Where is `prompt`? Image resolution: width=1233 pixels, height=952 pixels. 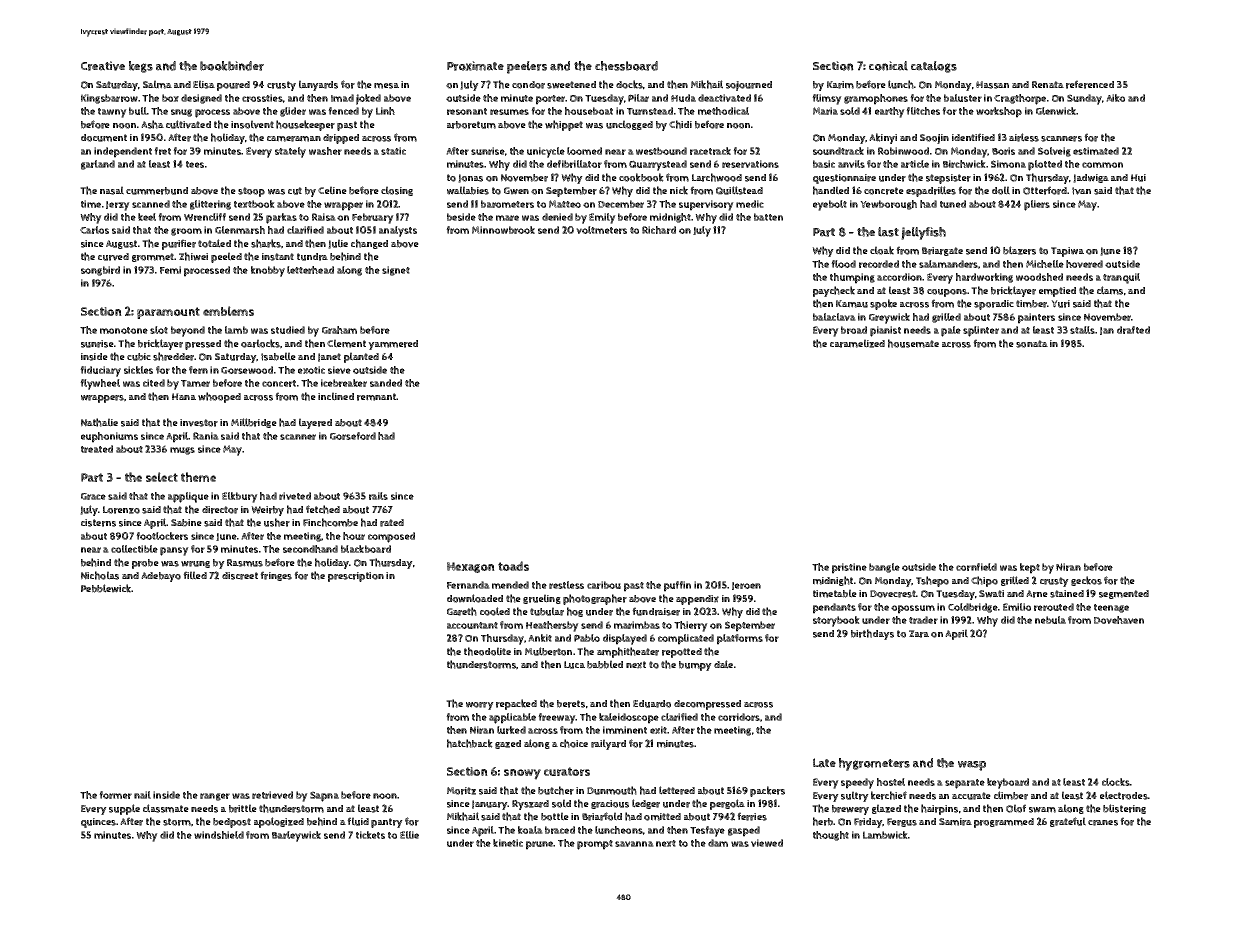
prompt is located at coordinates (595, 845).
